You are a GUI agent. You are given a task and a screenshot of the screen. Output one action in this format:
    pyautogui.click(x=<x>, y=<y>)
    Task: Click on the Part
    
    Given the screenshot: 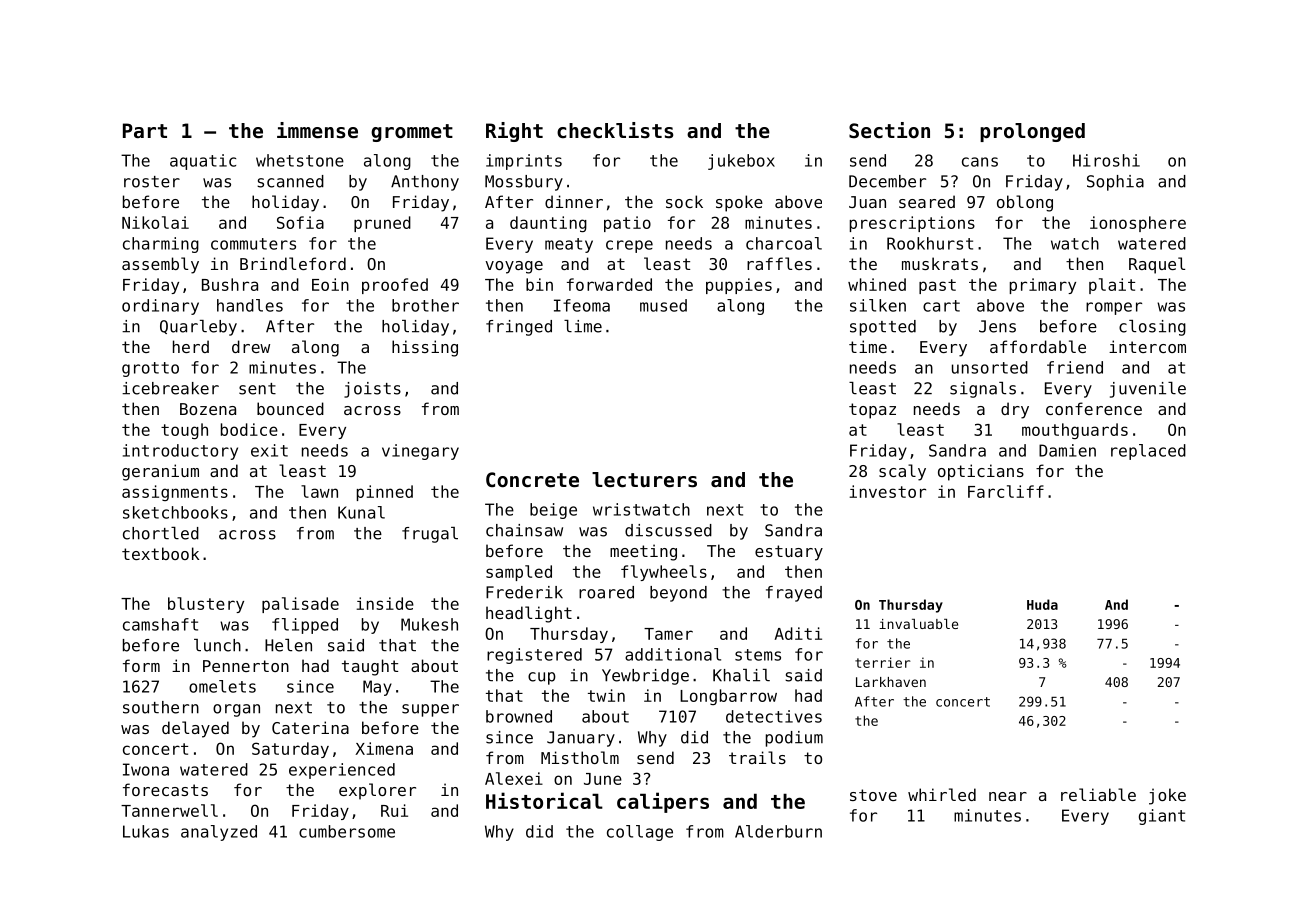 What is the action you would take?
    pyautogui.click(x=145, y=130)
